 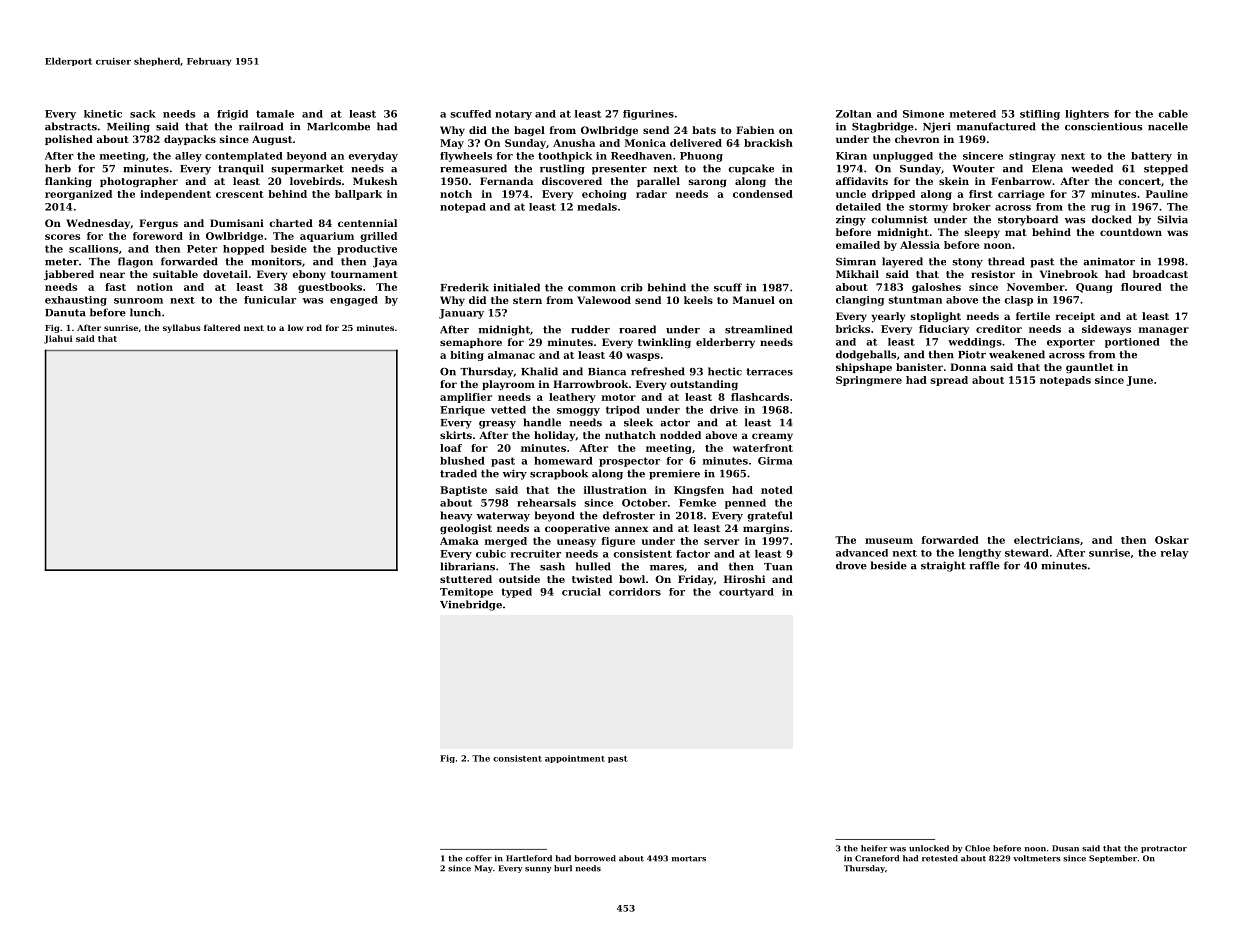 I want to click on portioned, so click(x=1132, y=343).
